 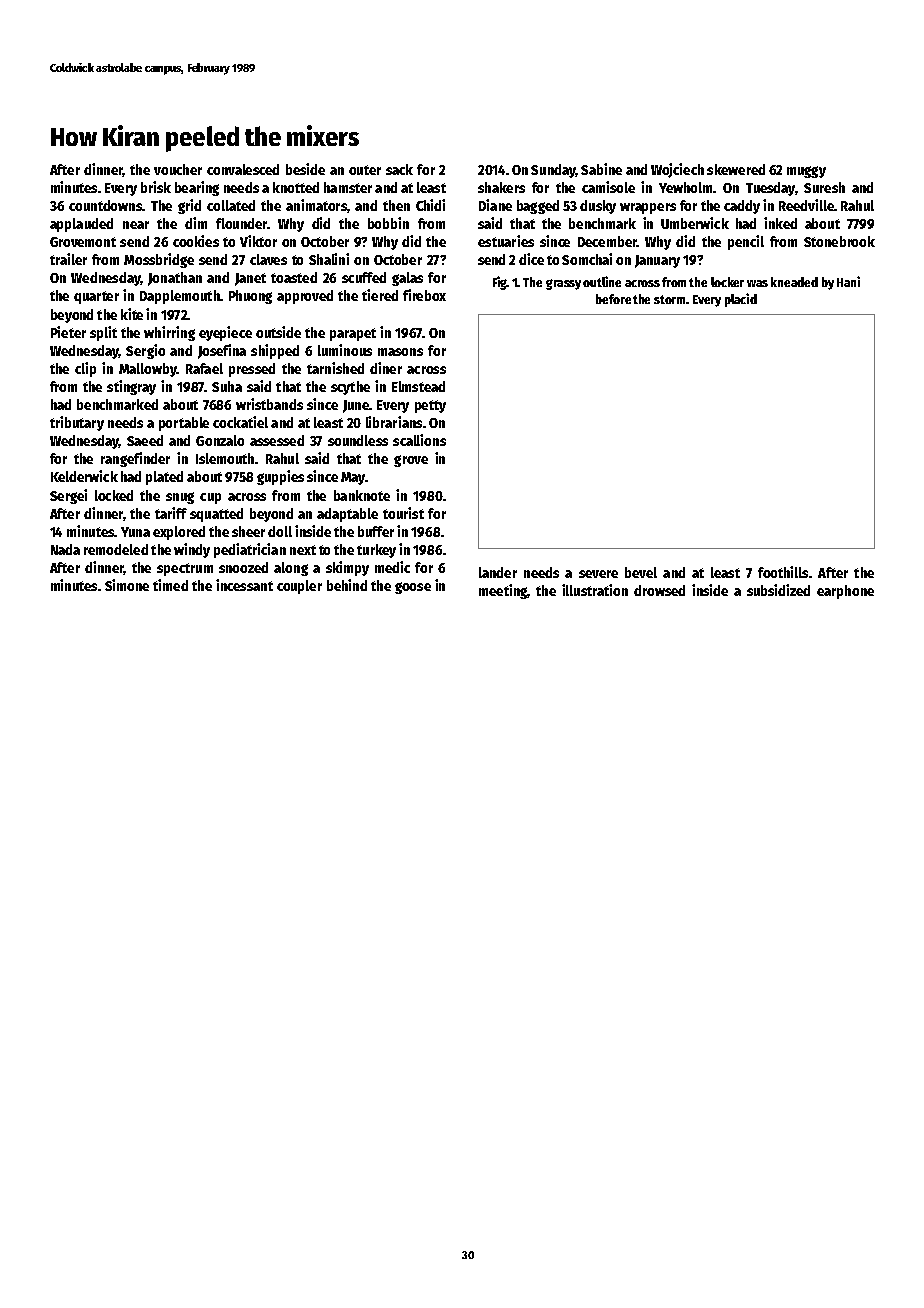 I want to click on petty, so click(x=430, y=406).
